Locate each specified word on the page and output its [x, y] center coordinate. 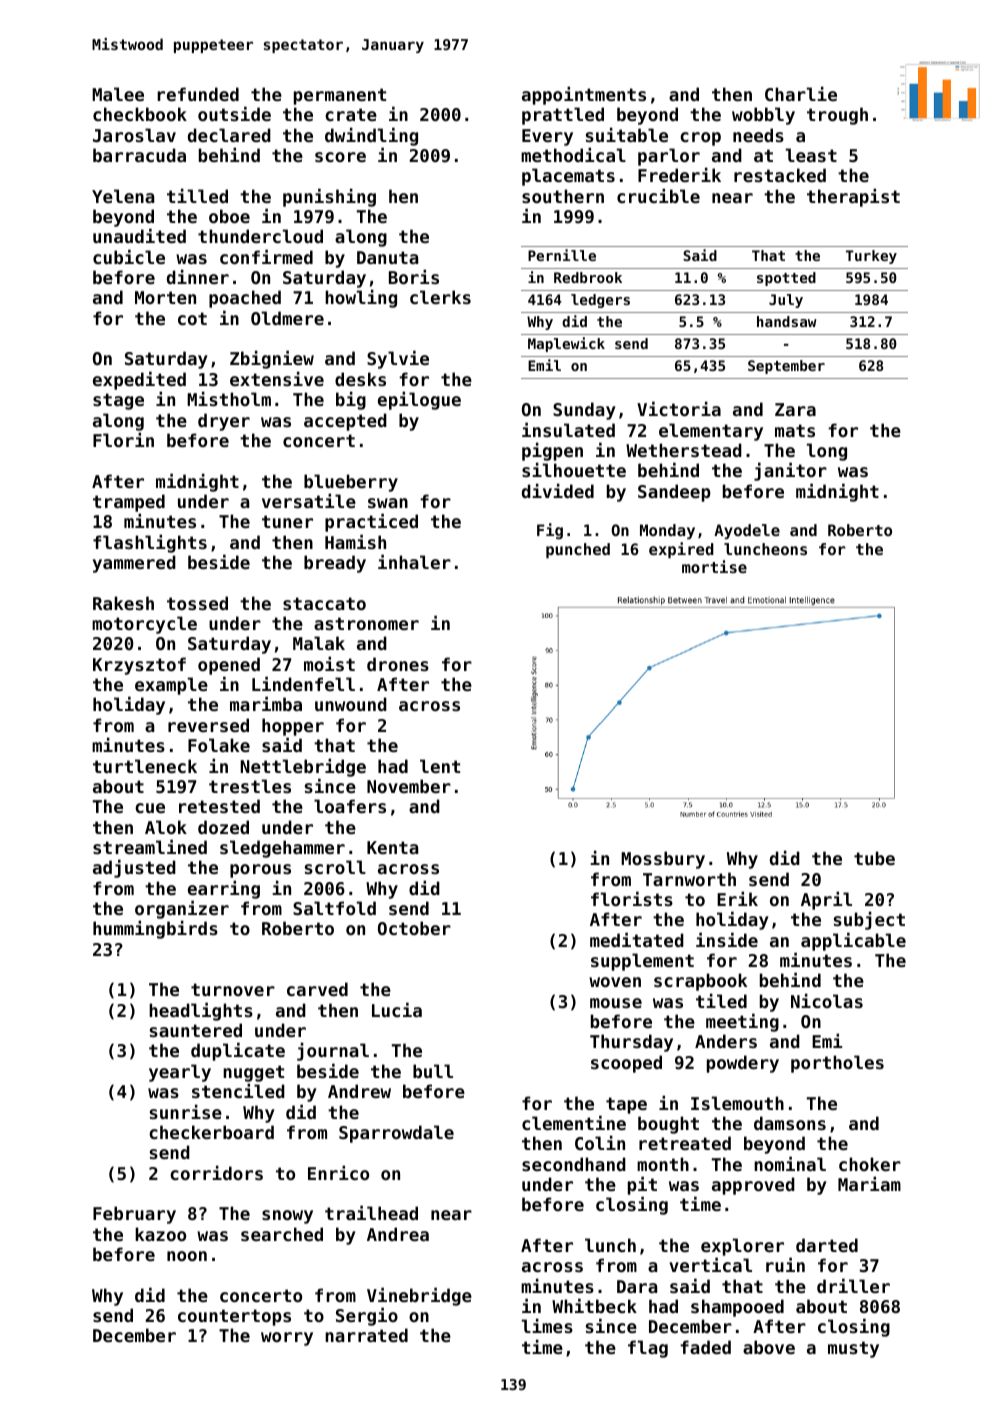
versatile [309, 500]
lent [440, 766]
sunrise [186, 1111]
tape [626, 1105]
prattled [563, 116]
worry [287, 1339]
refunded [198, 94]
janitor [790, 471]
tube [874, 858]
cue [150, 808]
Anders [726, 1041]
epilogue [419, 400]
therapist [853, 197]
